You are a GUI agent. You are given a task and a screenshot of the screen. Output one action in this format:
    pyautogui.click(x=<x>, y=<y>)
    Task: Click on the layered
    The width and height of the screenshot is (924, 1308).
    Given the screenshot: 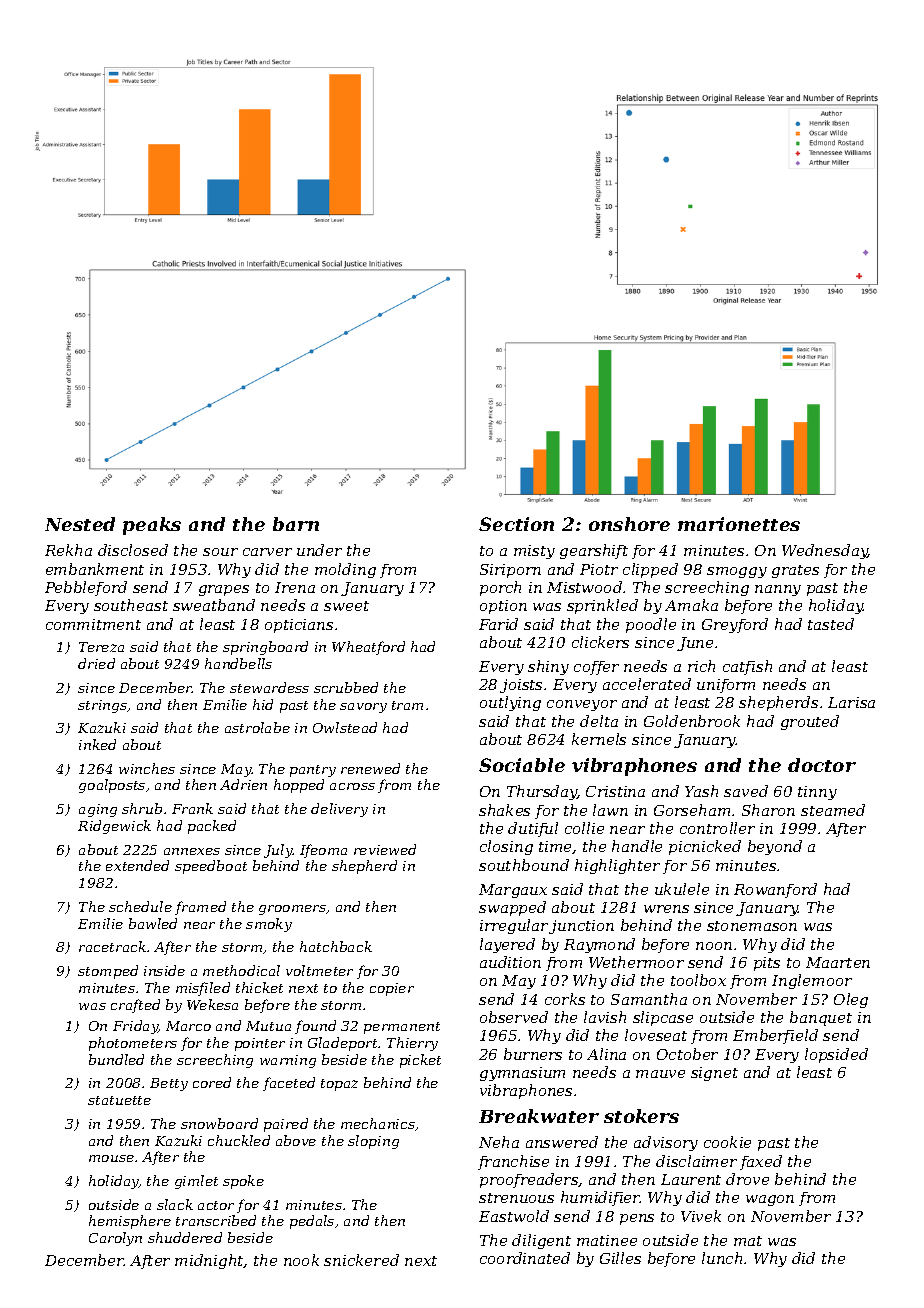 What is the action you would take?
    pyautogui.click(x=507, y=945)
